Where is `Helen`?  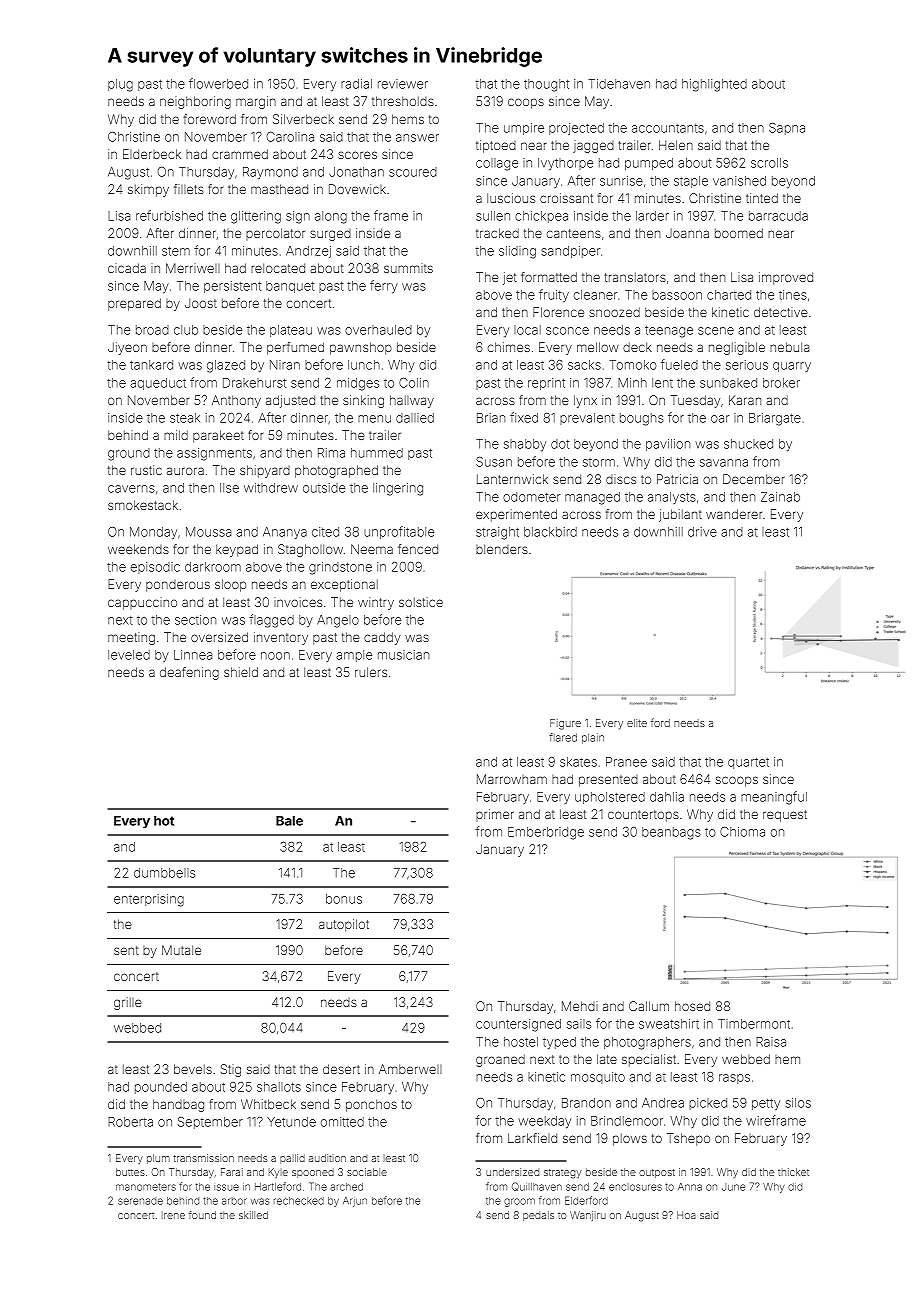
Helen is located at coordinates (676, 145).
